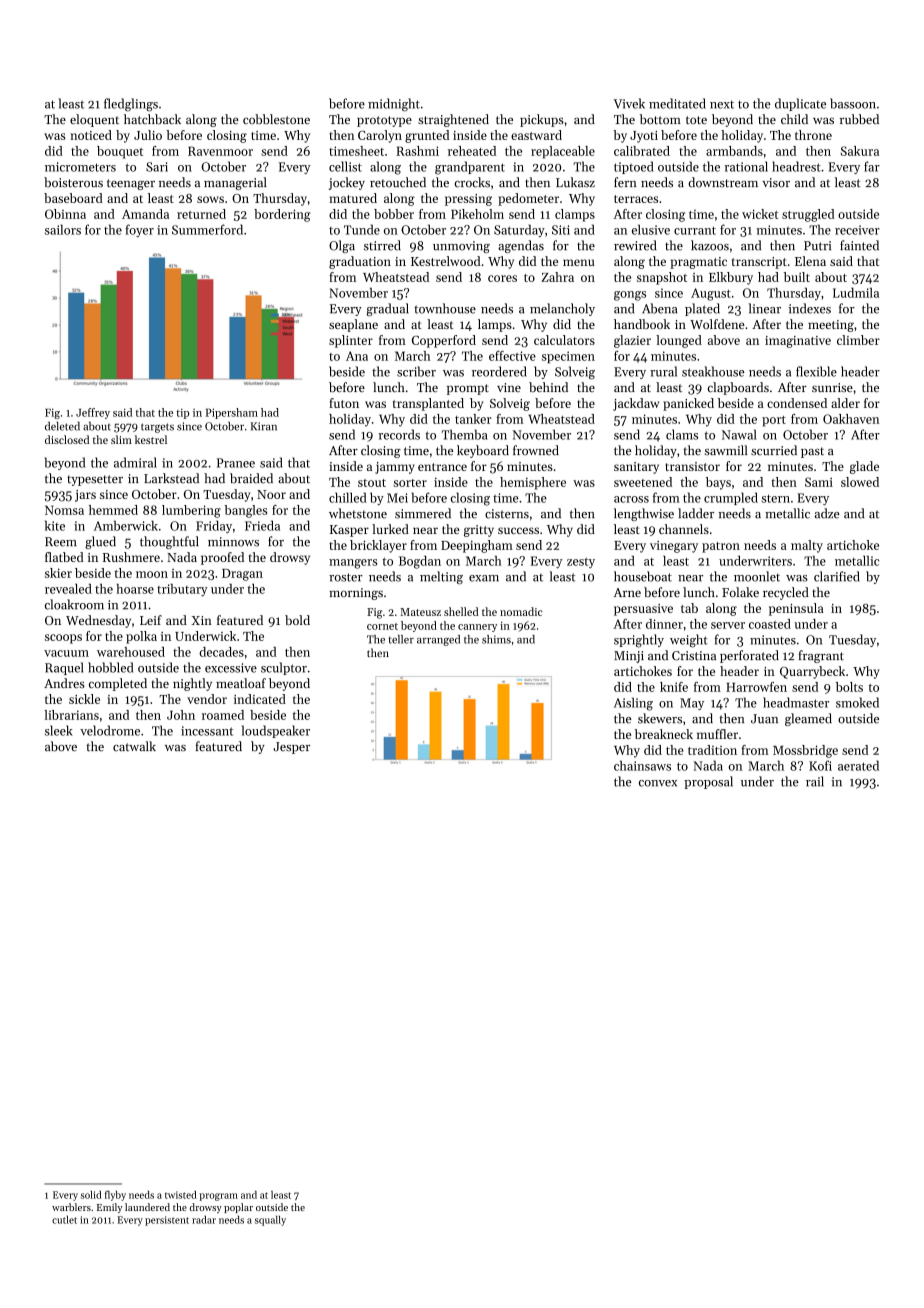 Image resolution: width=924 pixels, height=1308 pixels. I want to click on shims, so click(496, 639).
